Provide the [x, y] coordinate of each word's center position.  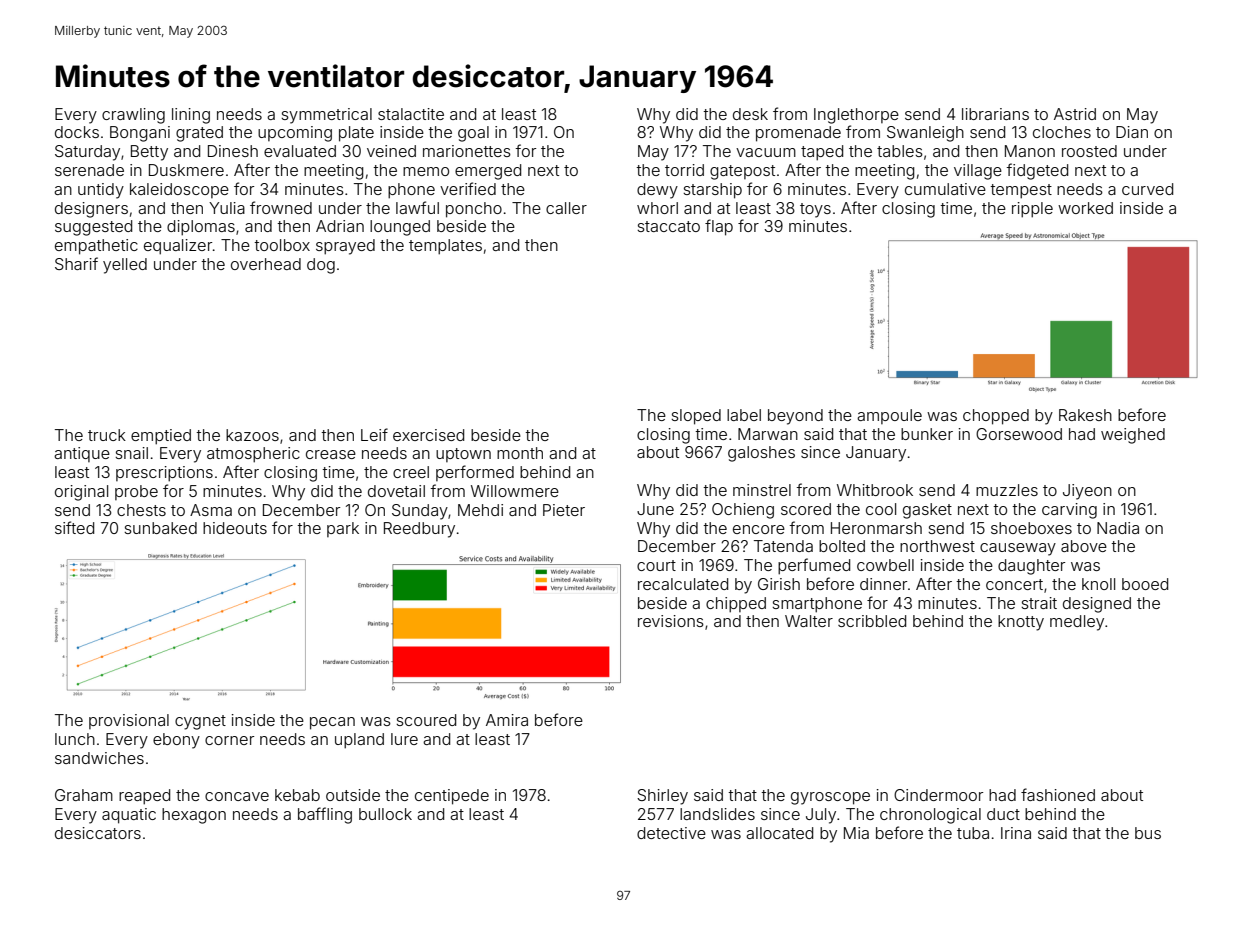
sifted [74, 527]
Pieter [564, 510]
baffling [325, 815]
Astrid [1075, 114]
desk [750, 114]
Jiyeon [1087, 492]
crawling [133, 116]
